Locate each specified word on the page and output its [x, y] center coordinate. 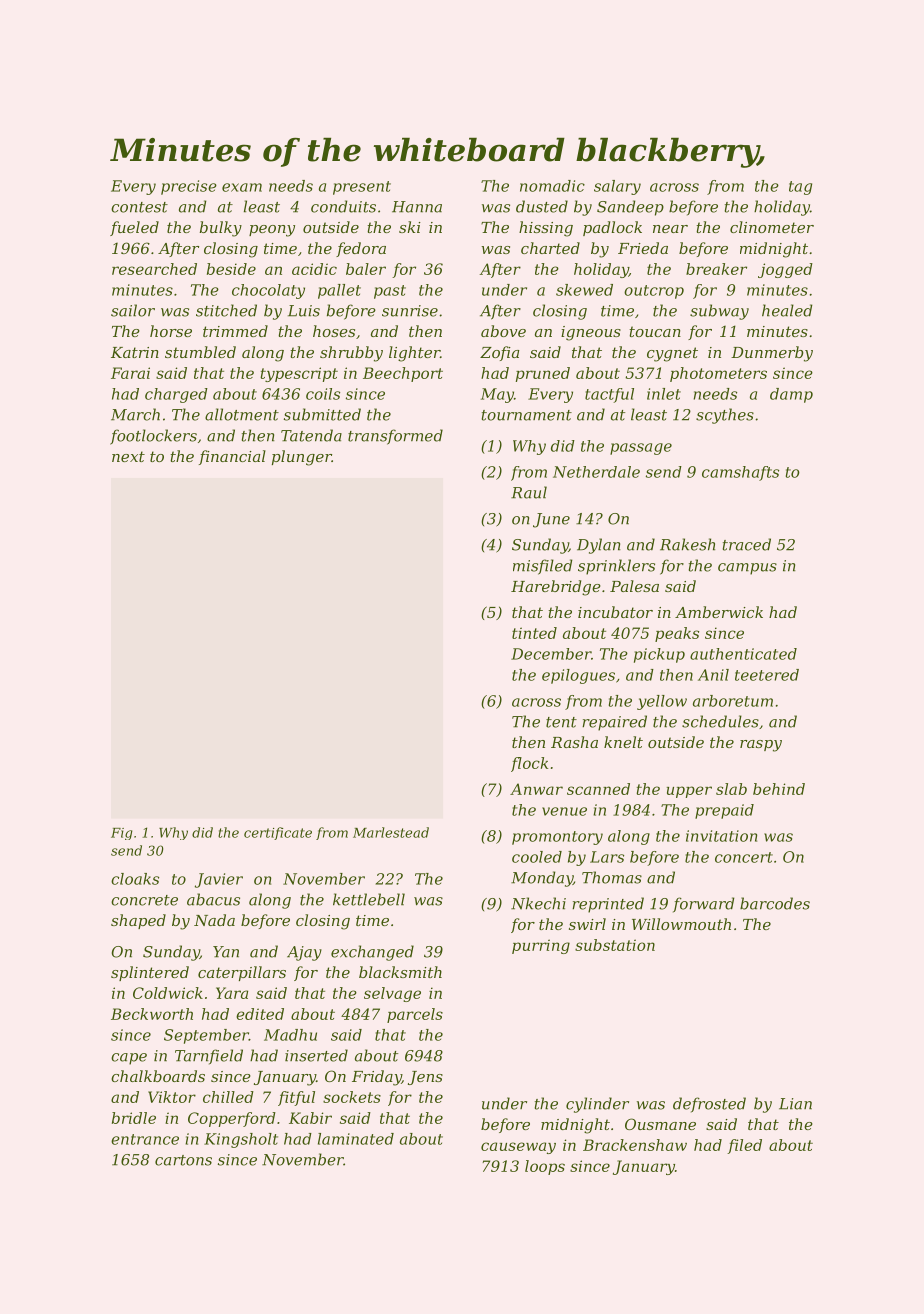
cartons [183, 1160]
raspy [761, 746]
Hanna [417, 207]
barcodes [775, 903]
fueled [134, 228]
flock [529, 764]
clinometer [772, 227]
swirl [587, 924]
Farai [130, 373]
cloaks [135, 879]
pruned [543, 374]
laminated [356, 1139]
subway [719, 312]
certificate [278, 833]
